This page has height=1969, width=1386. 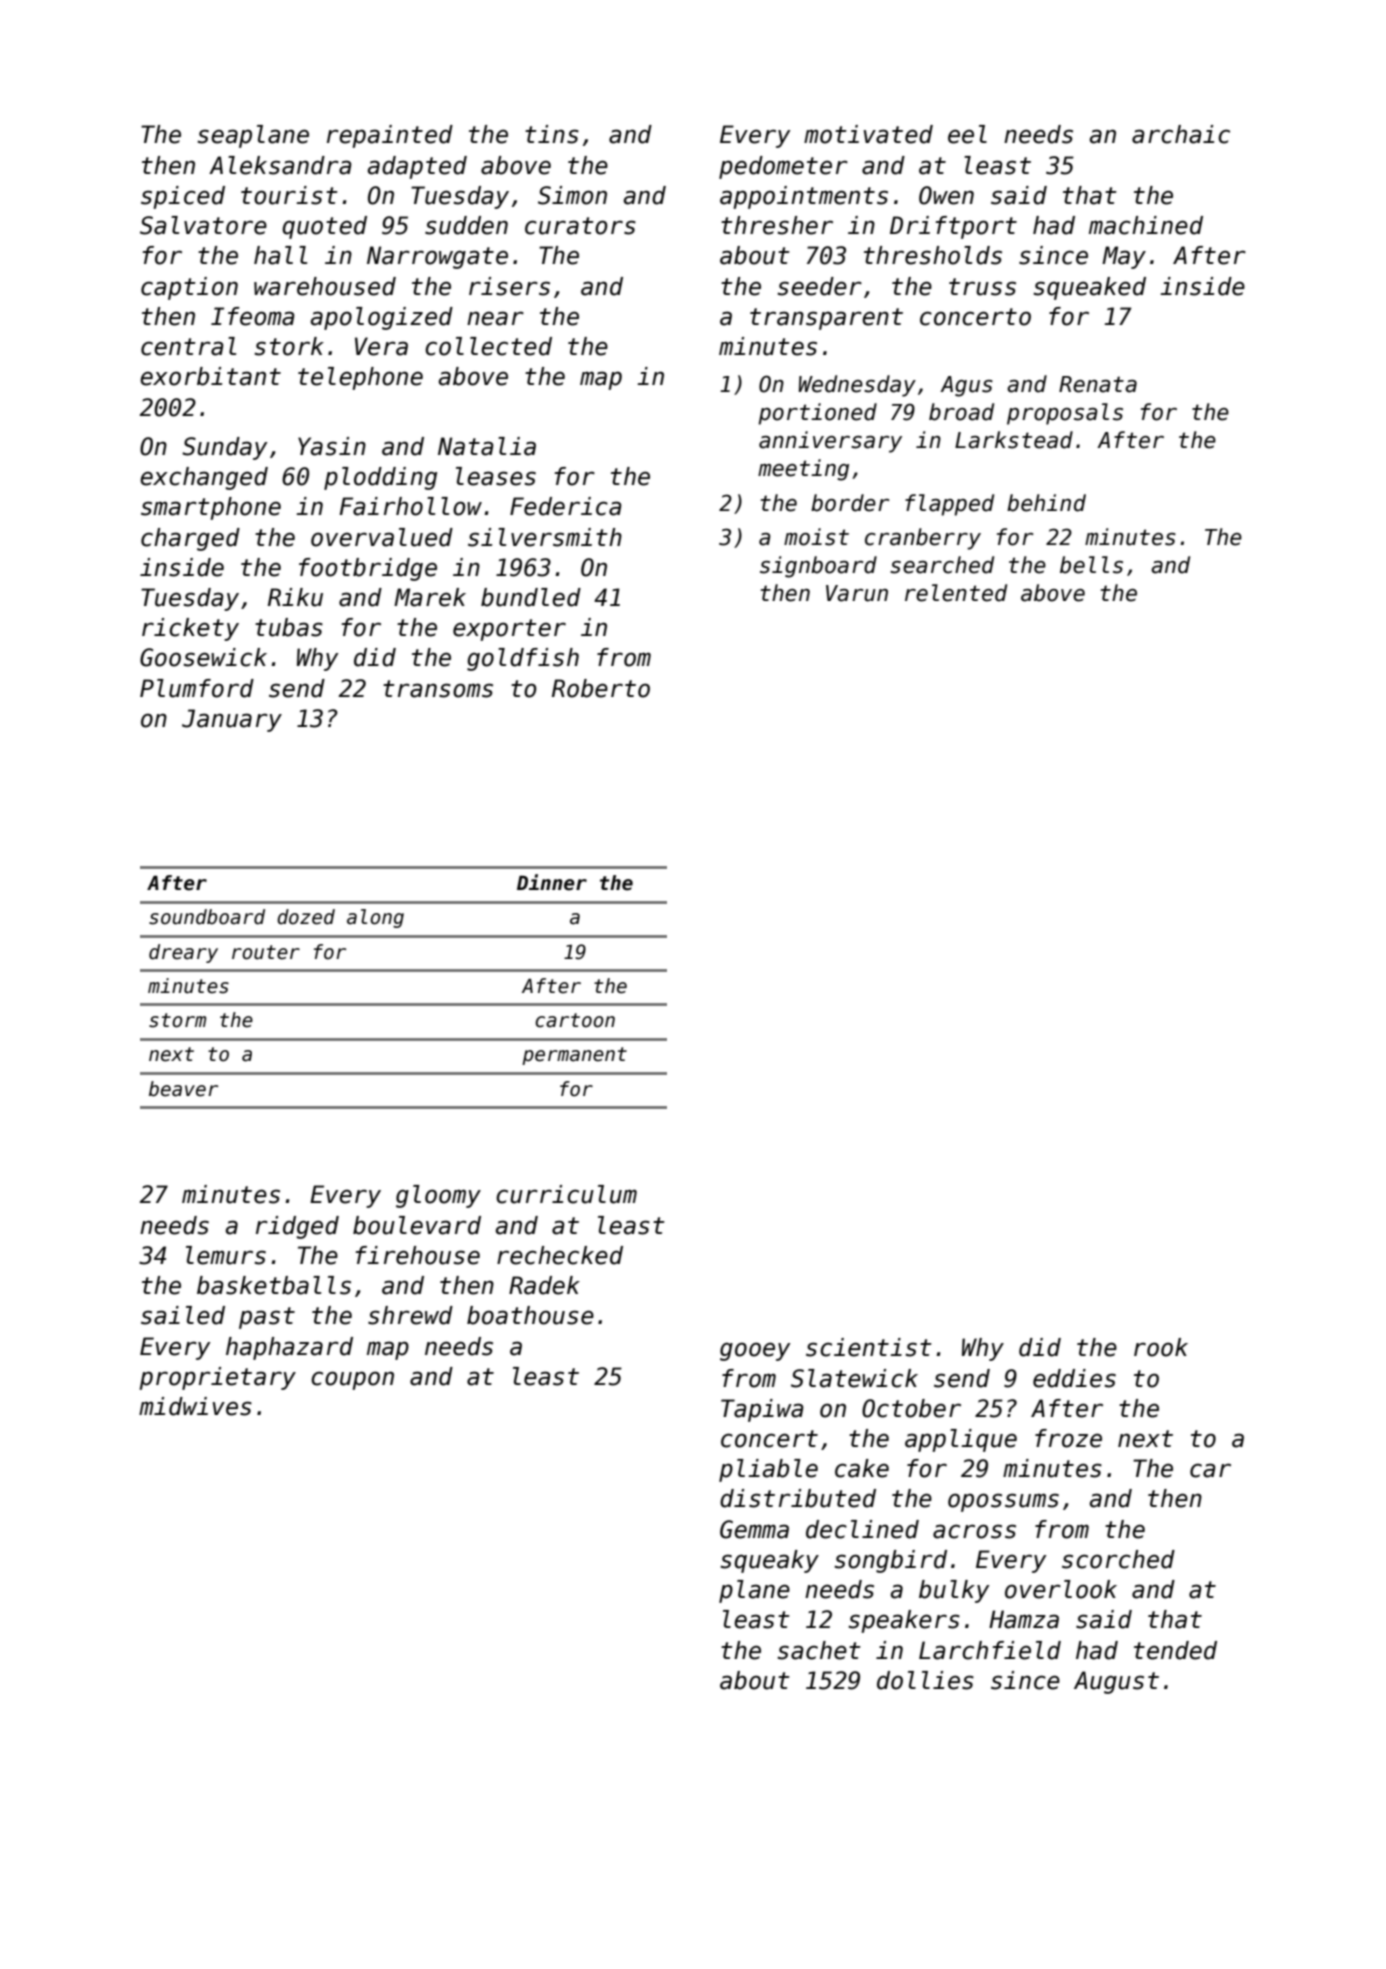 I want to click on Dinner, so click(x=552, y=882).
